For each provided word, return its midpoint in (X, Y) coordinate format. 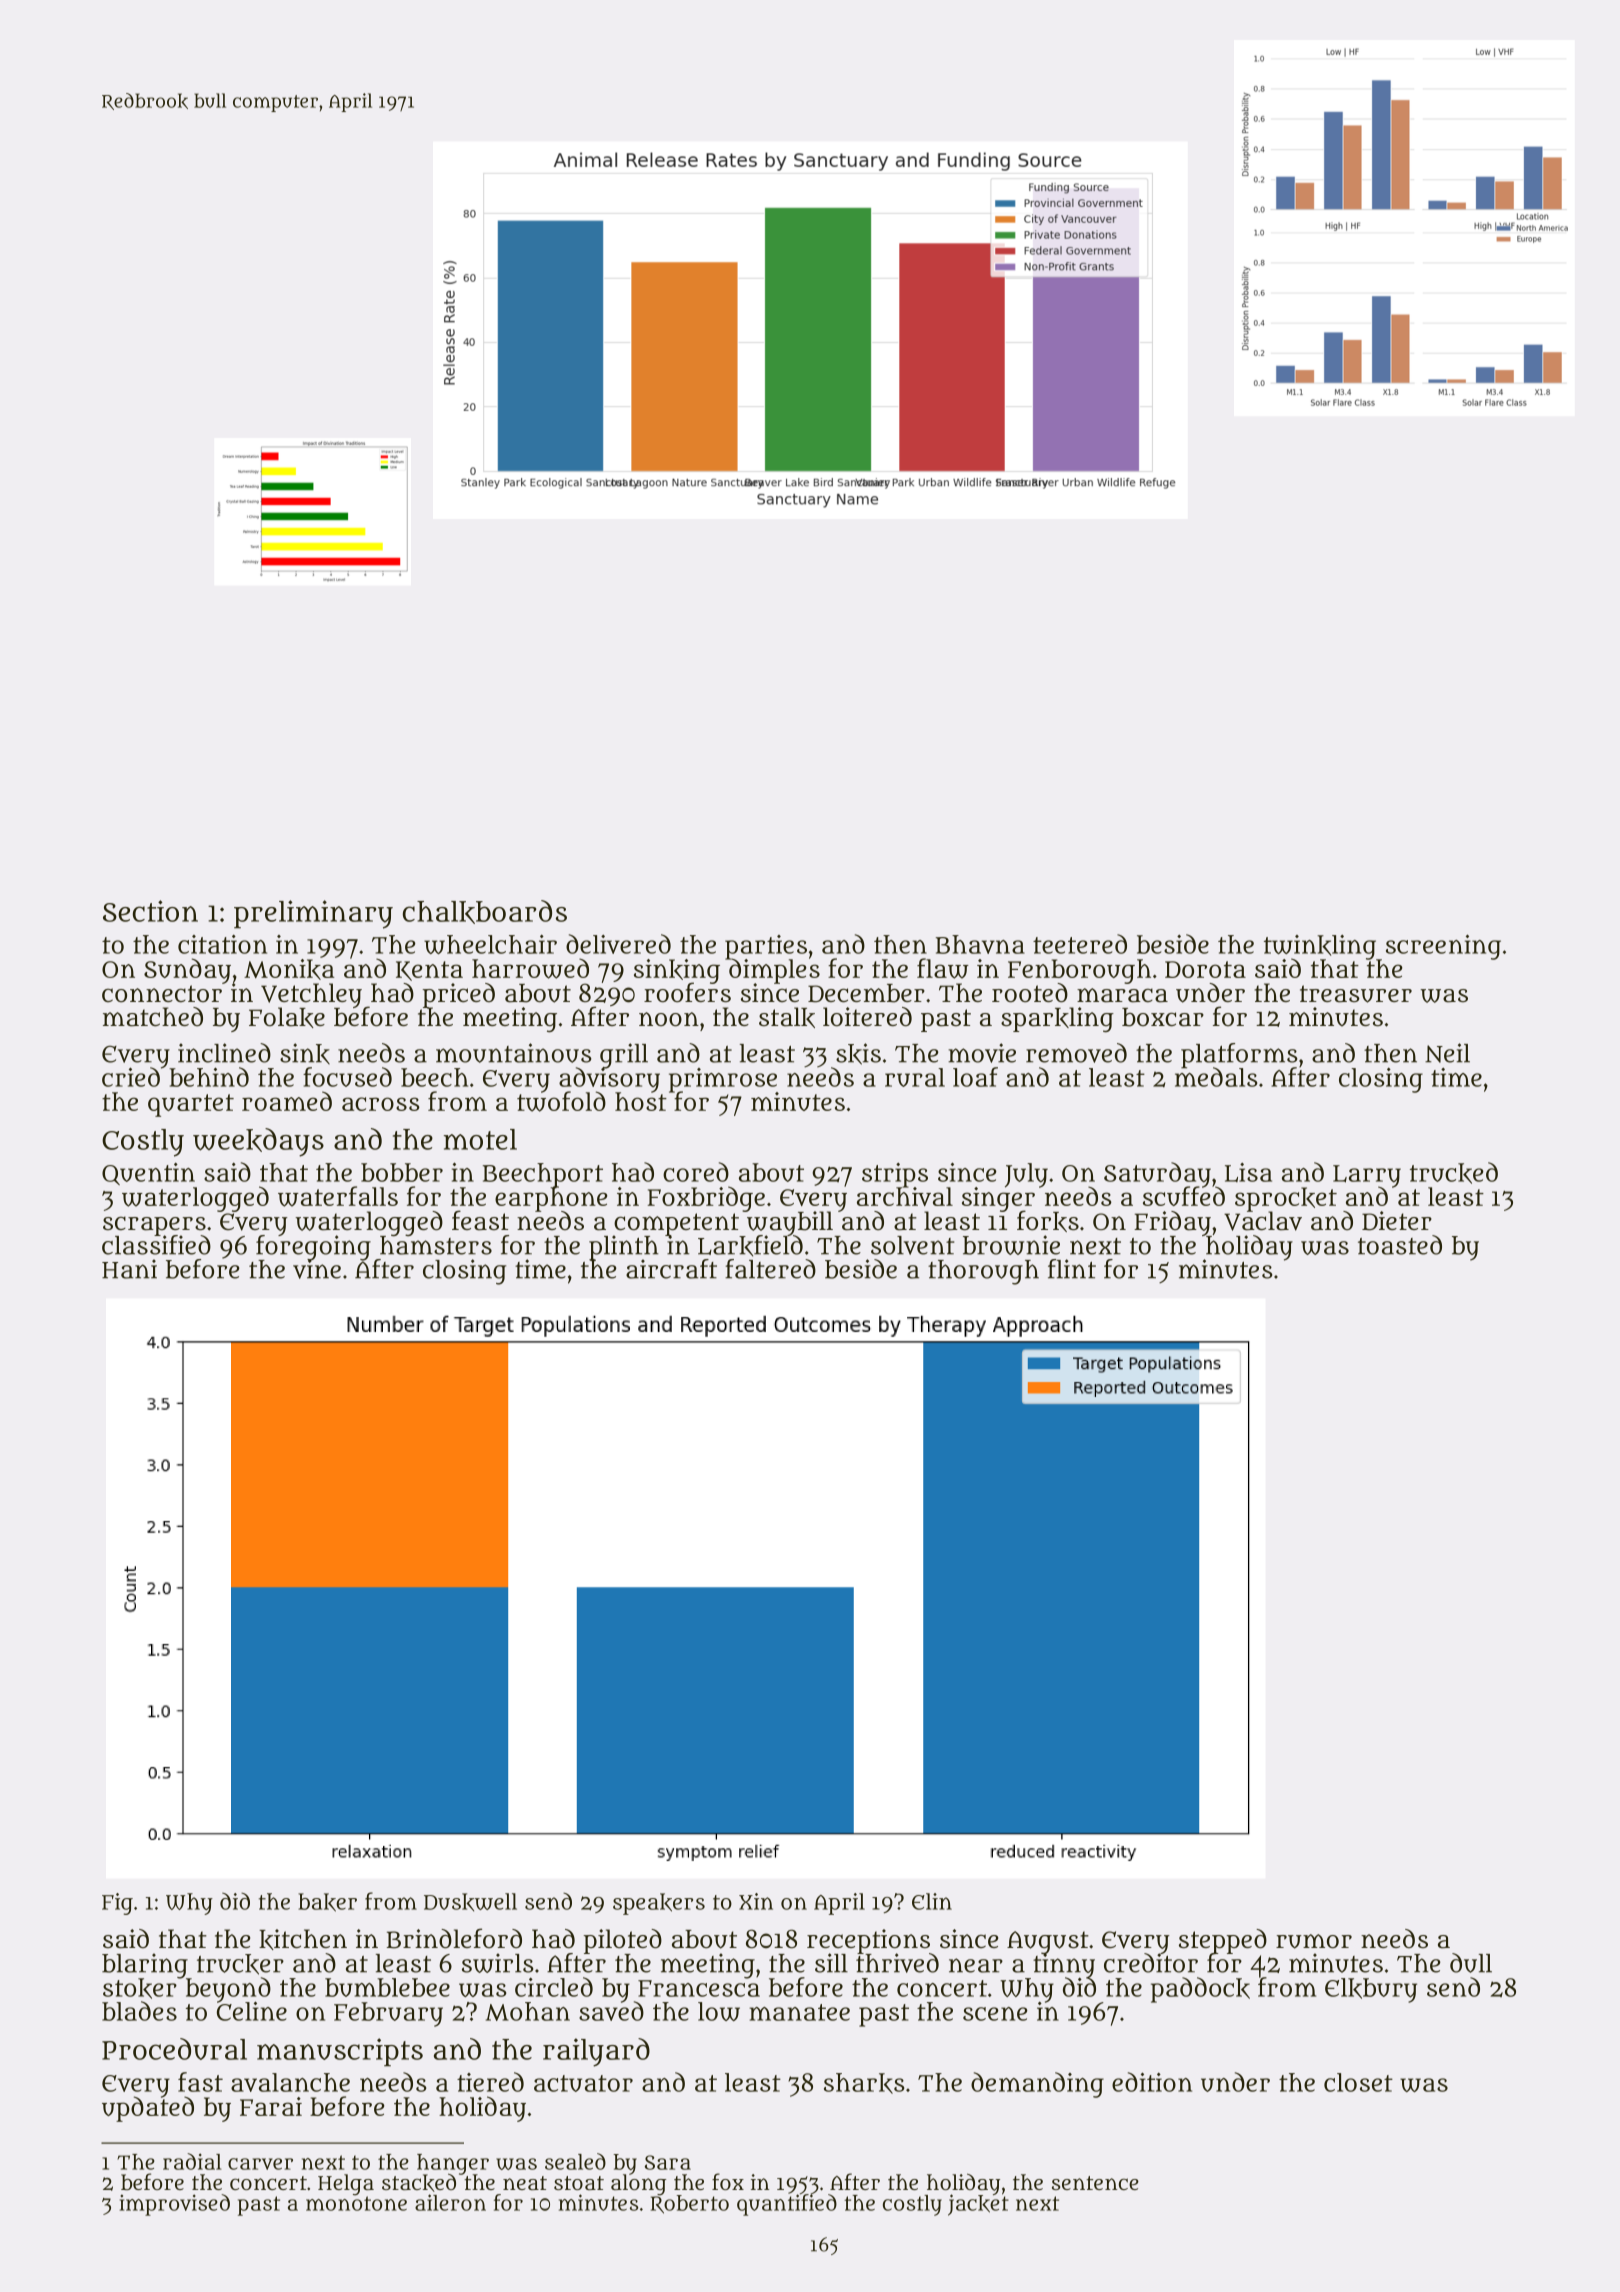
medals (1216, 1077)
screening (1443, 947)
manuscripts (340, 2052)
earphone (551, 1199)
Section (150, 911)
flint (1072, 1269)
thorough (983, 1272)
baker (327, 1902)
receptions (869, 1941)
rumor (1314, 1941)
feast (480, 1220)
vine (317, 1269)
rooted (1030, 992)
